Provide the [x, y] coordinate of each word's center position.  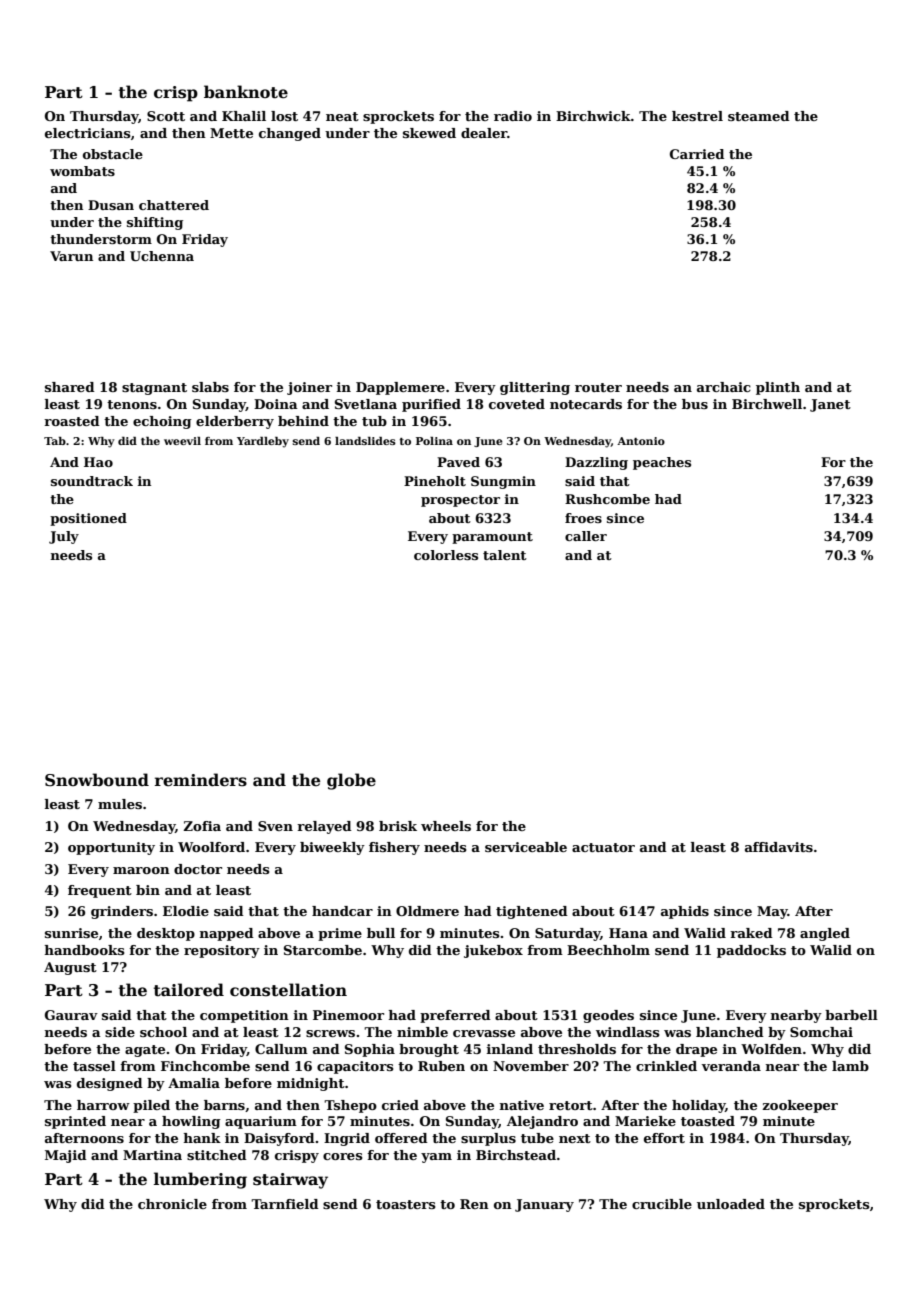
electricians [88, 133]
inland [510, 1049]
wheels [446, 826]
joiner [309, 388]
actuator [603, 847]
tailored [189, 990]
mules [120, 804]
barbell [851, 1015]
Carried [697, 154]
